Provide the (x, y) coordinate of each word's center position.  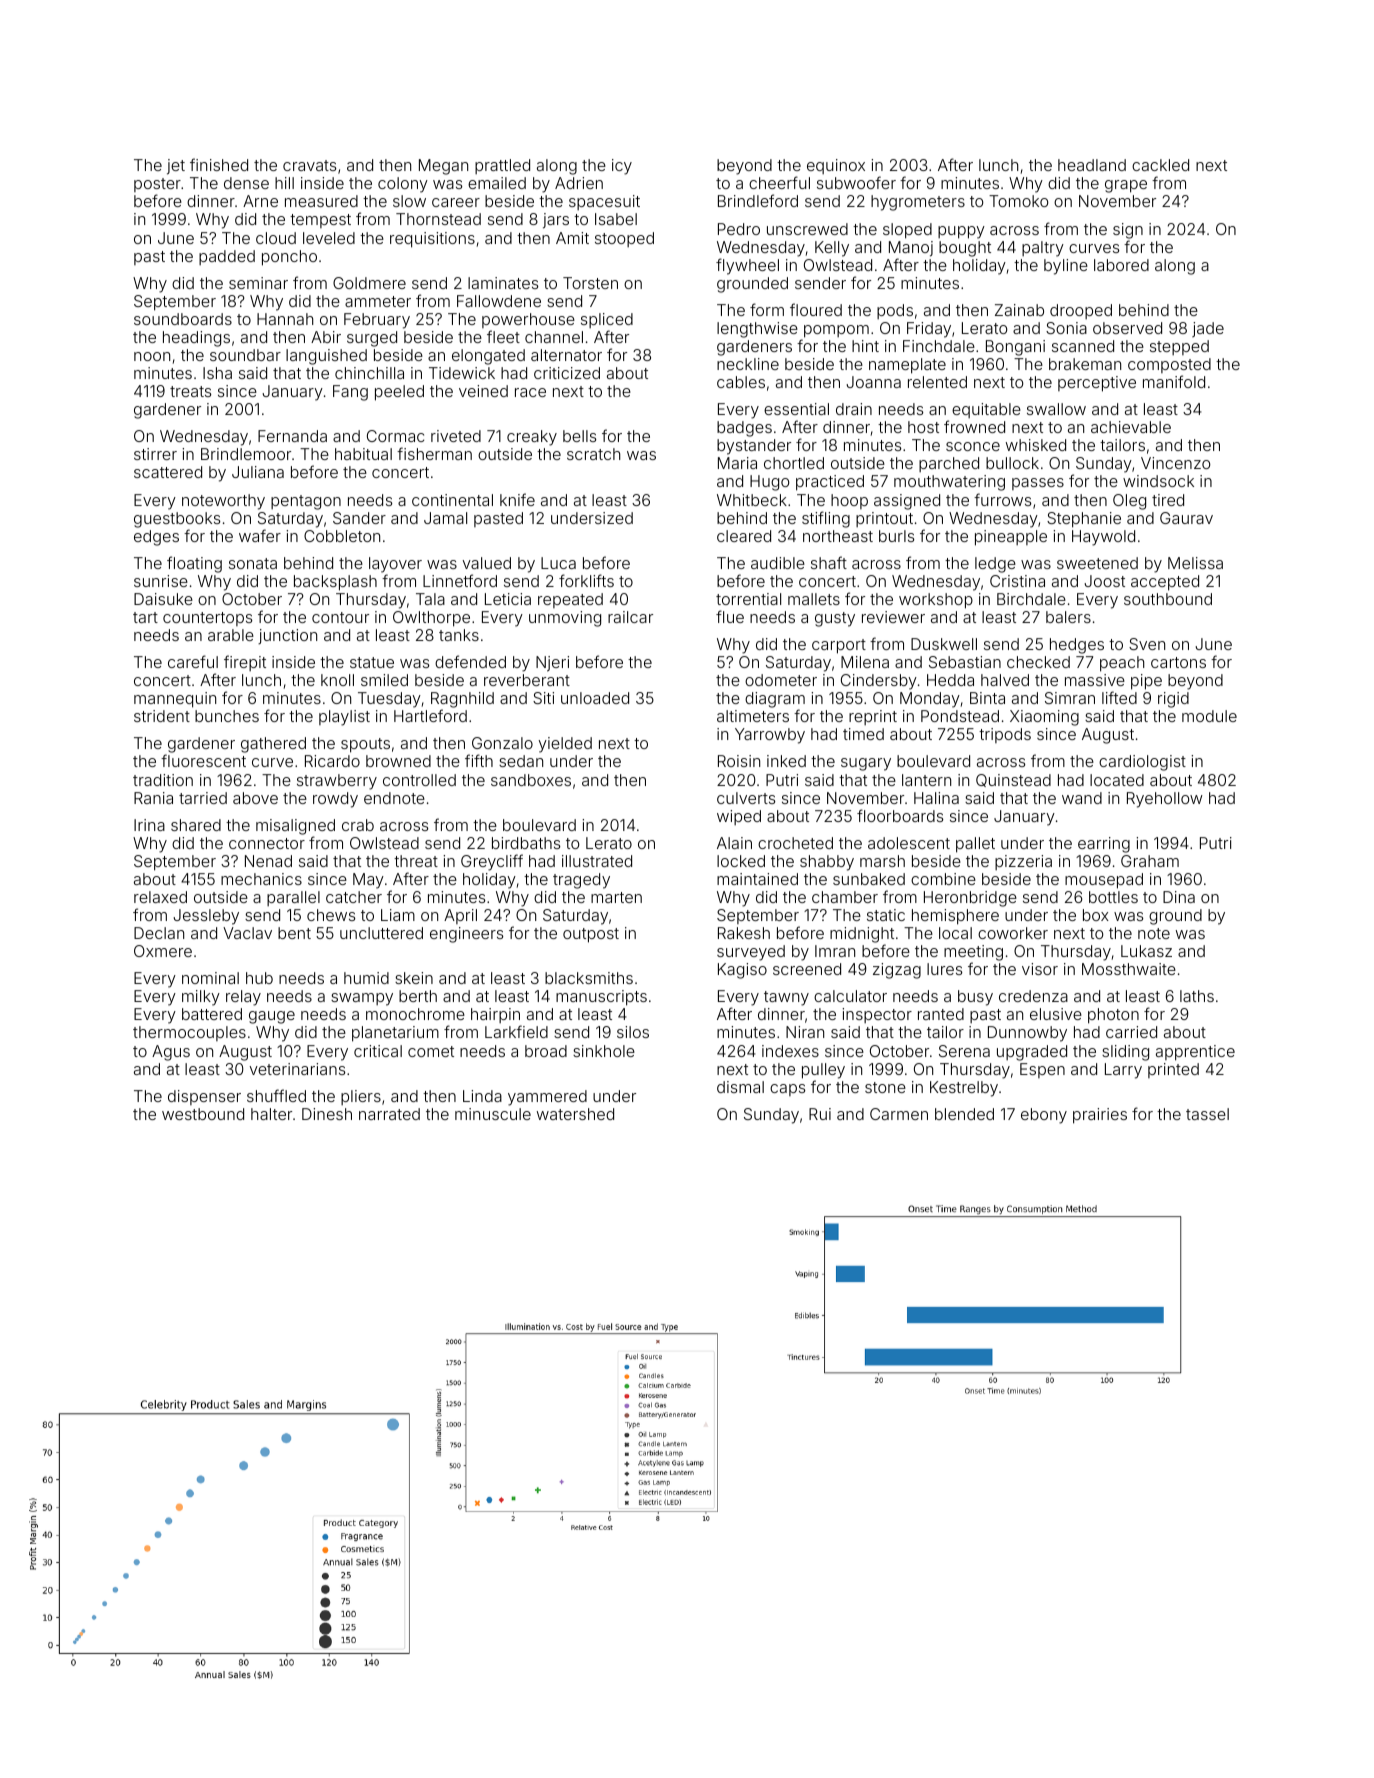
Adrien (579, 183)
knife (517, 499)
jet (176, 167)
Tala (430, 599)
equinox (836, 166)
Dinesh (327, 1114)
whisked (1036, 445)
